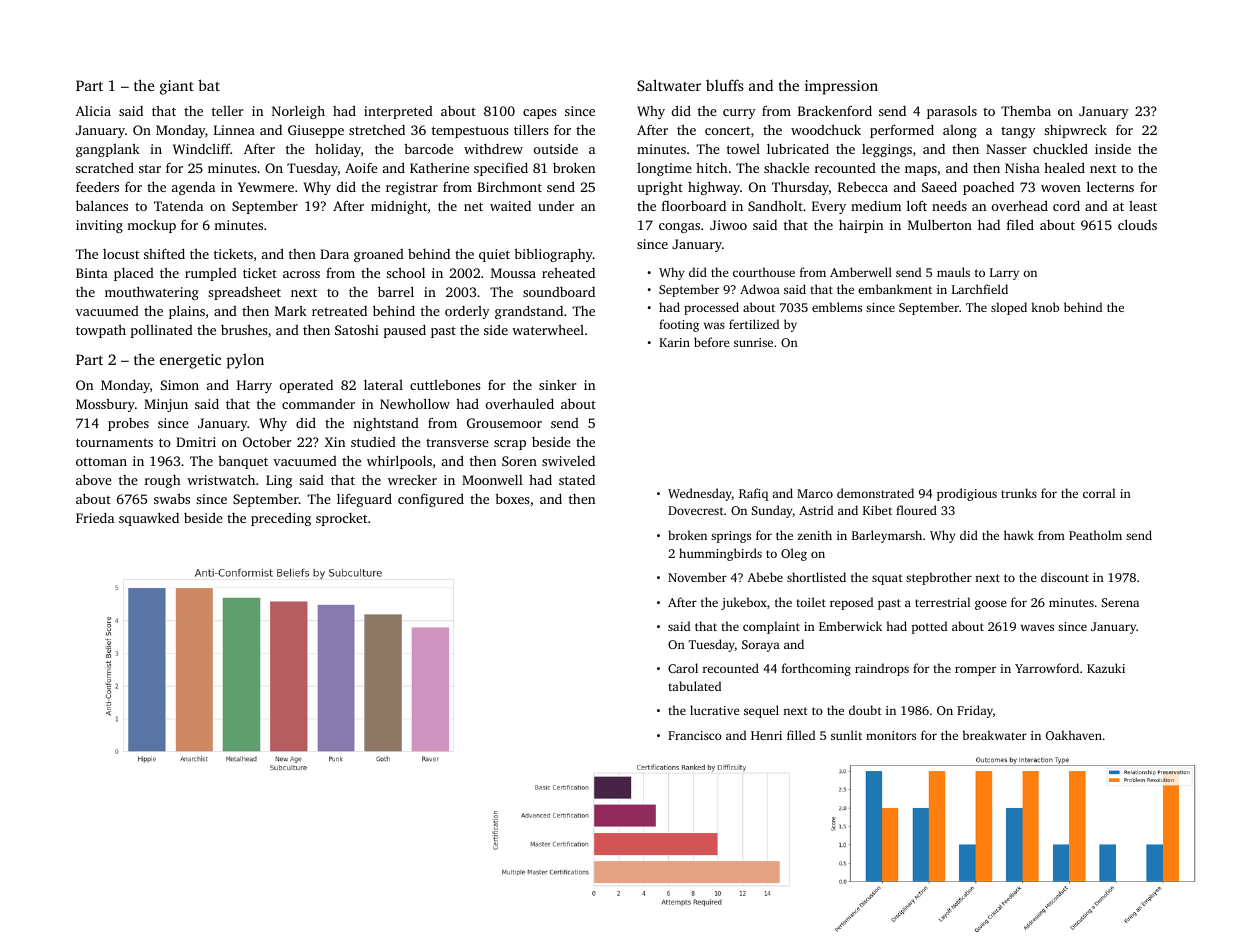  I want to click on hummingbirds, so click(720, 554).
